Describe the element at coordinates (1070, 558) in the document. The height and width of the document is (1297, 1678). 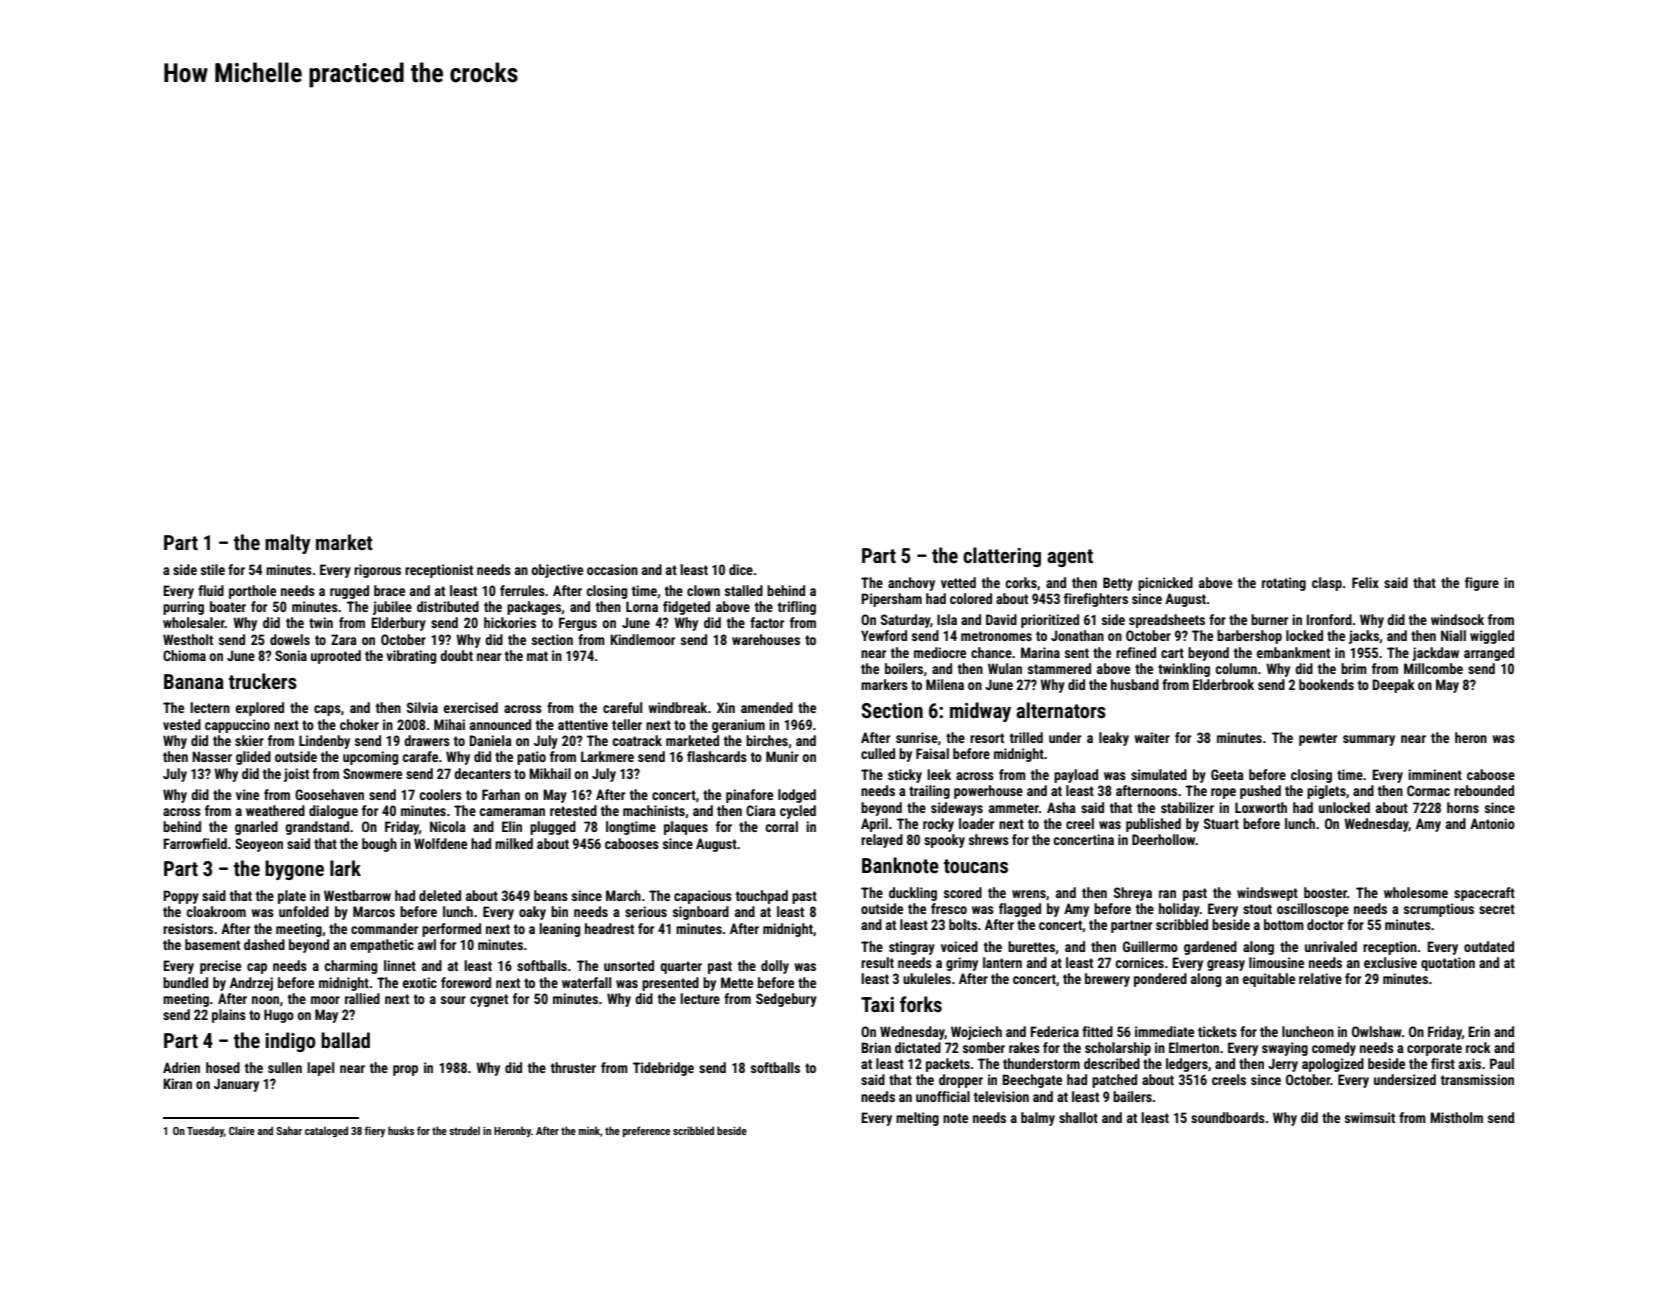
I see `agent` at that location.
